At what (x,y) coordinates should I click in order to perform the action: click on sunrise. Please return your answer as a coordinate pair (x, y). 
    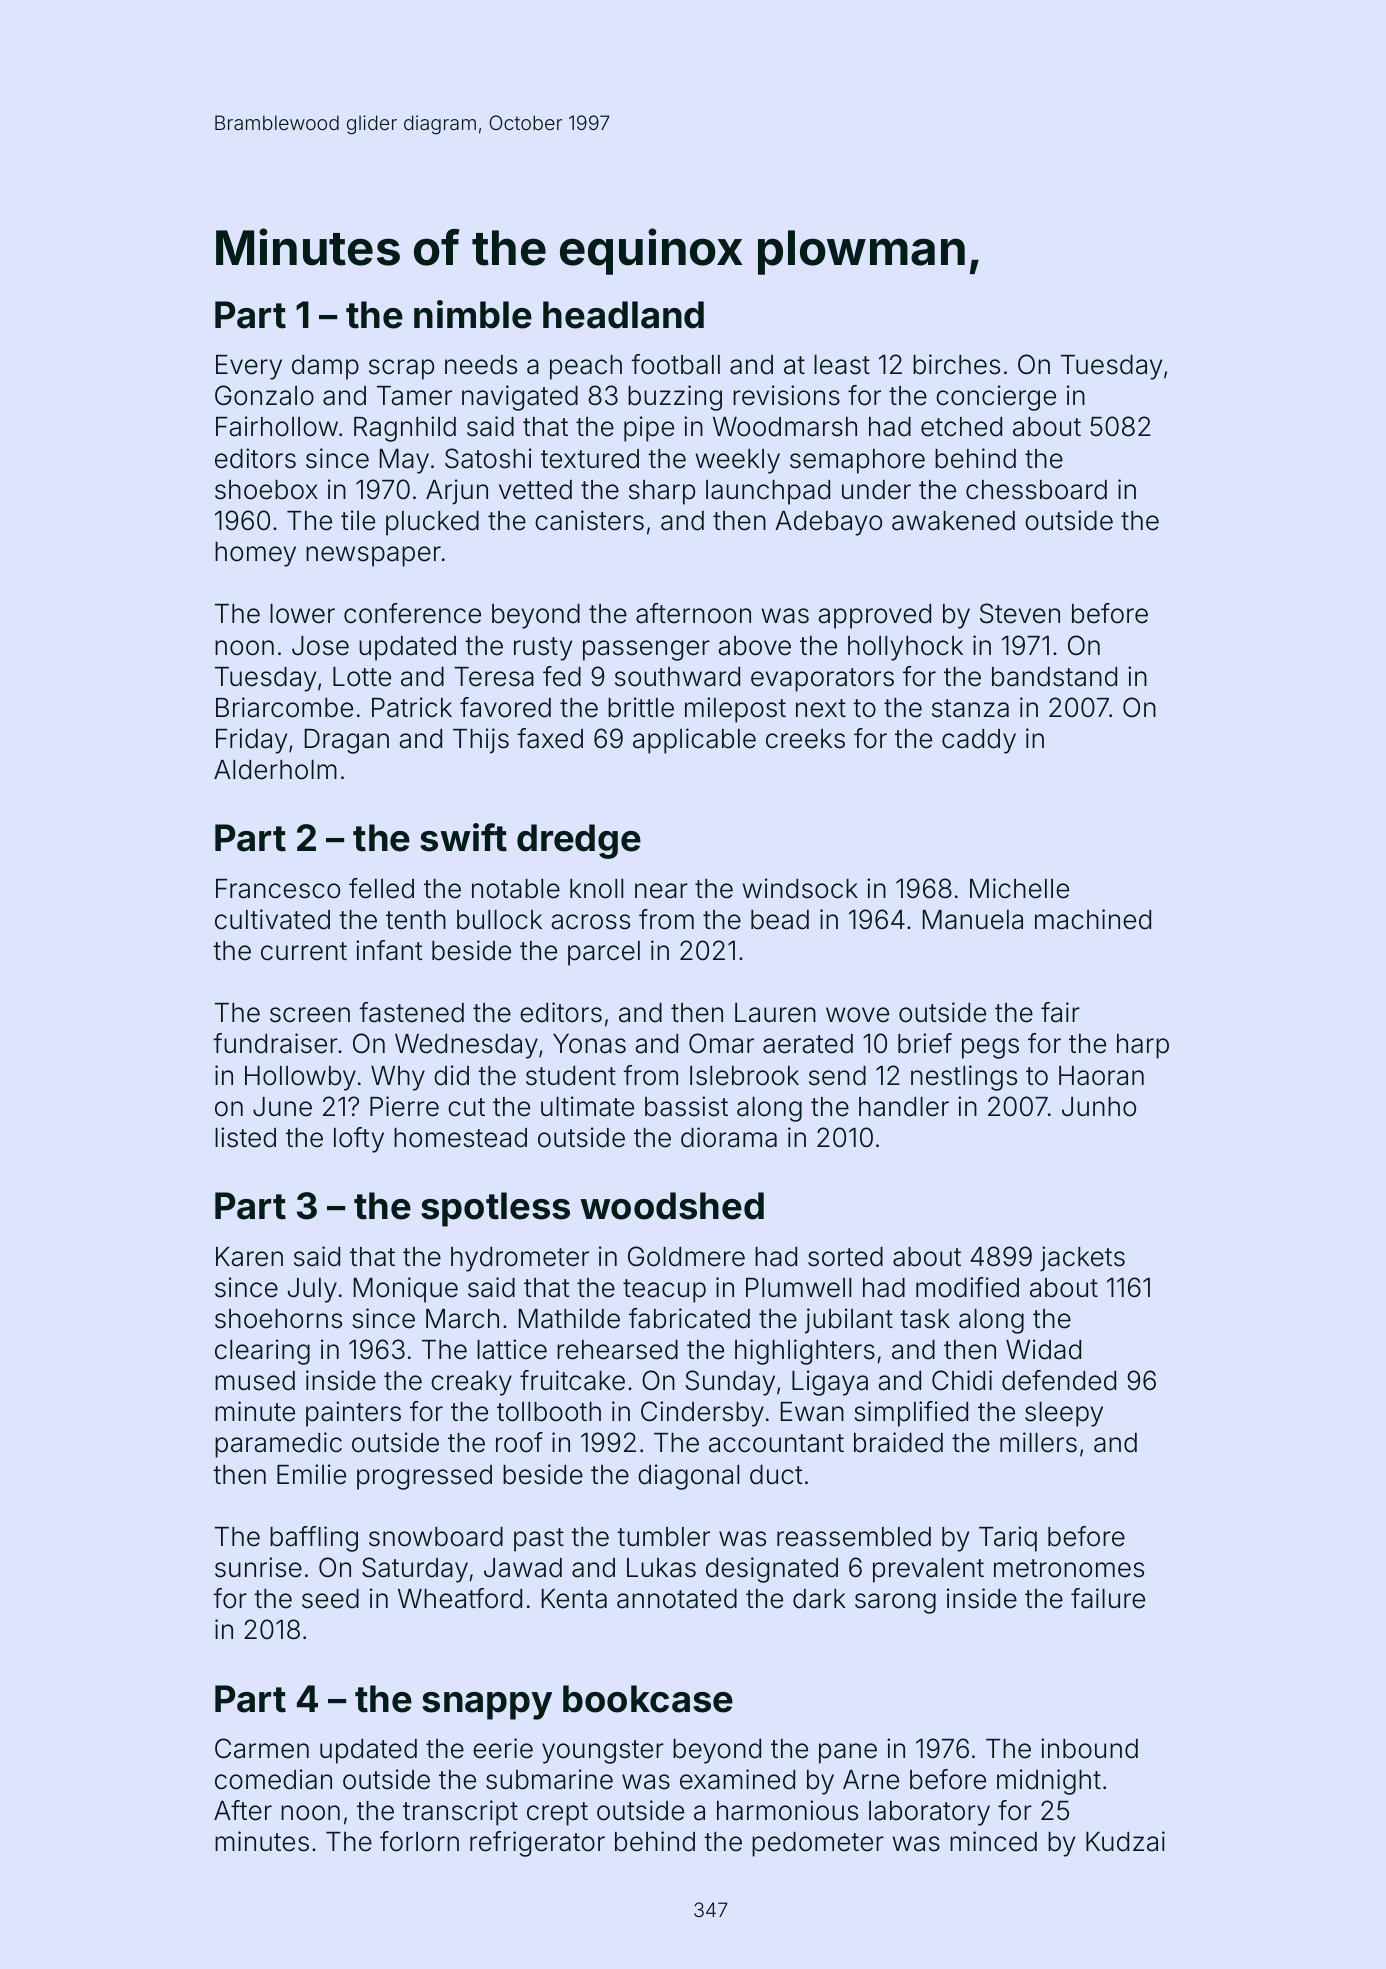
    Looking at the image, I should click on (258, 1567).
